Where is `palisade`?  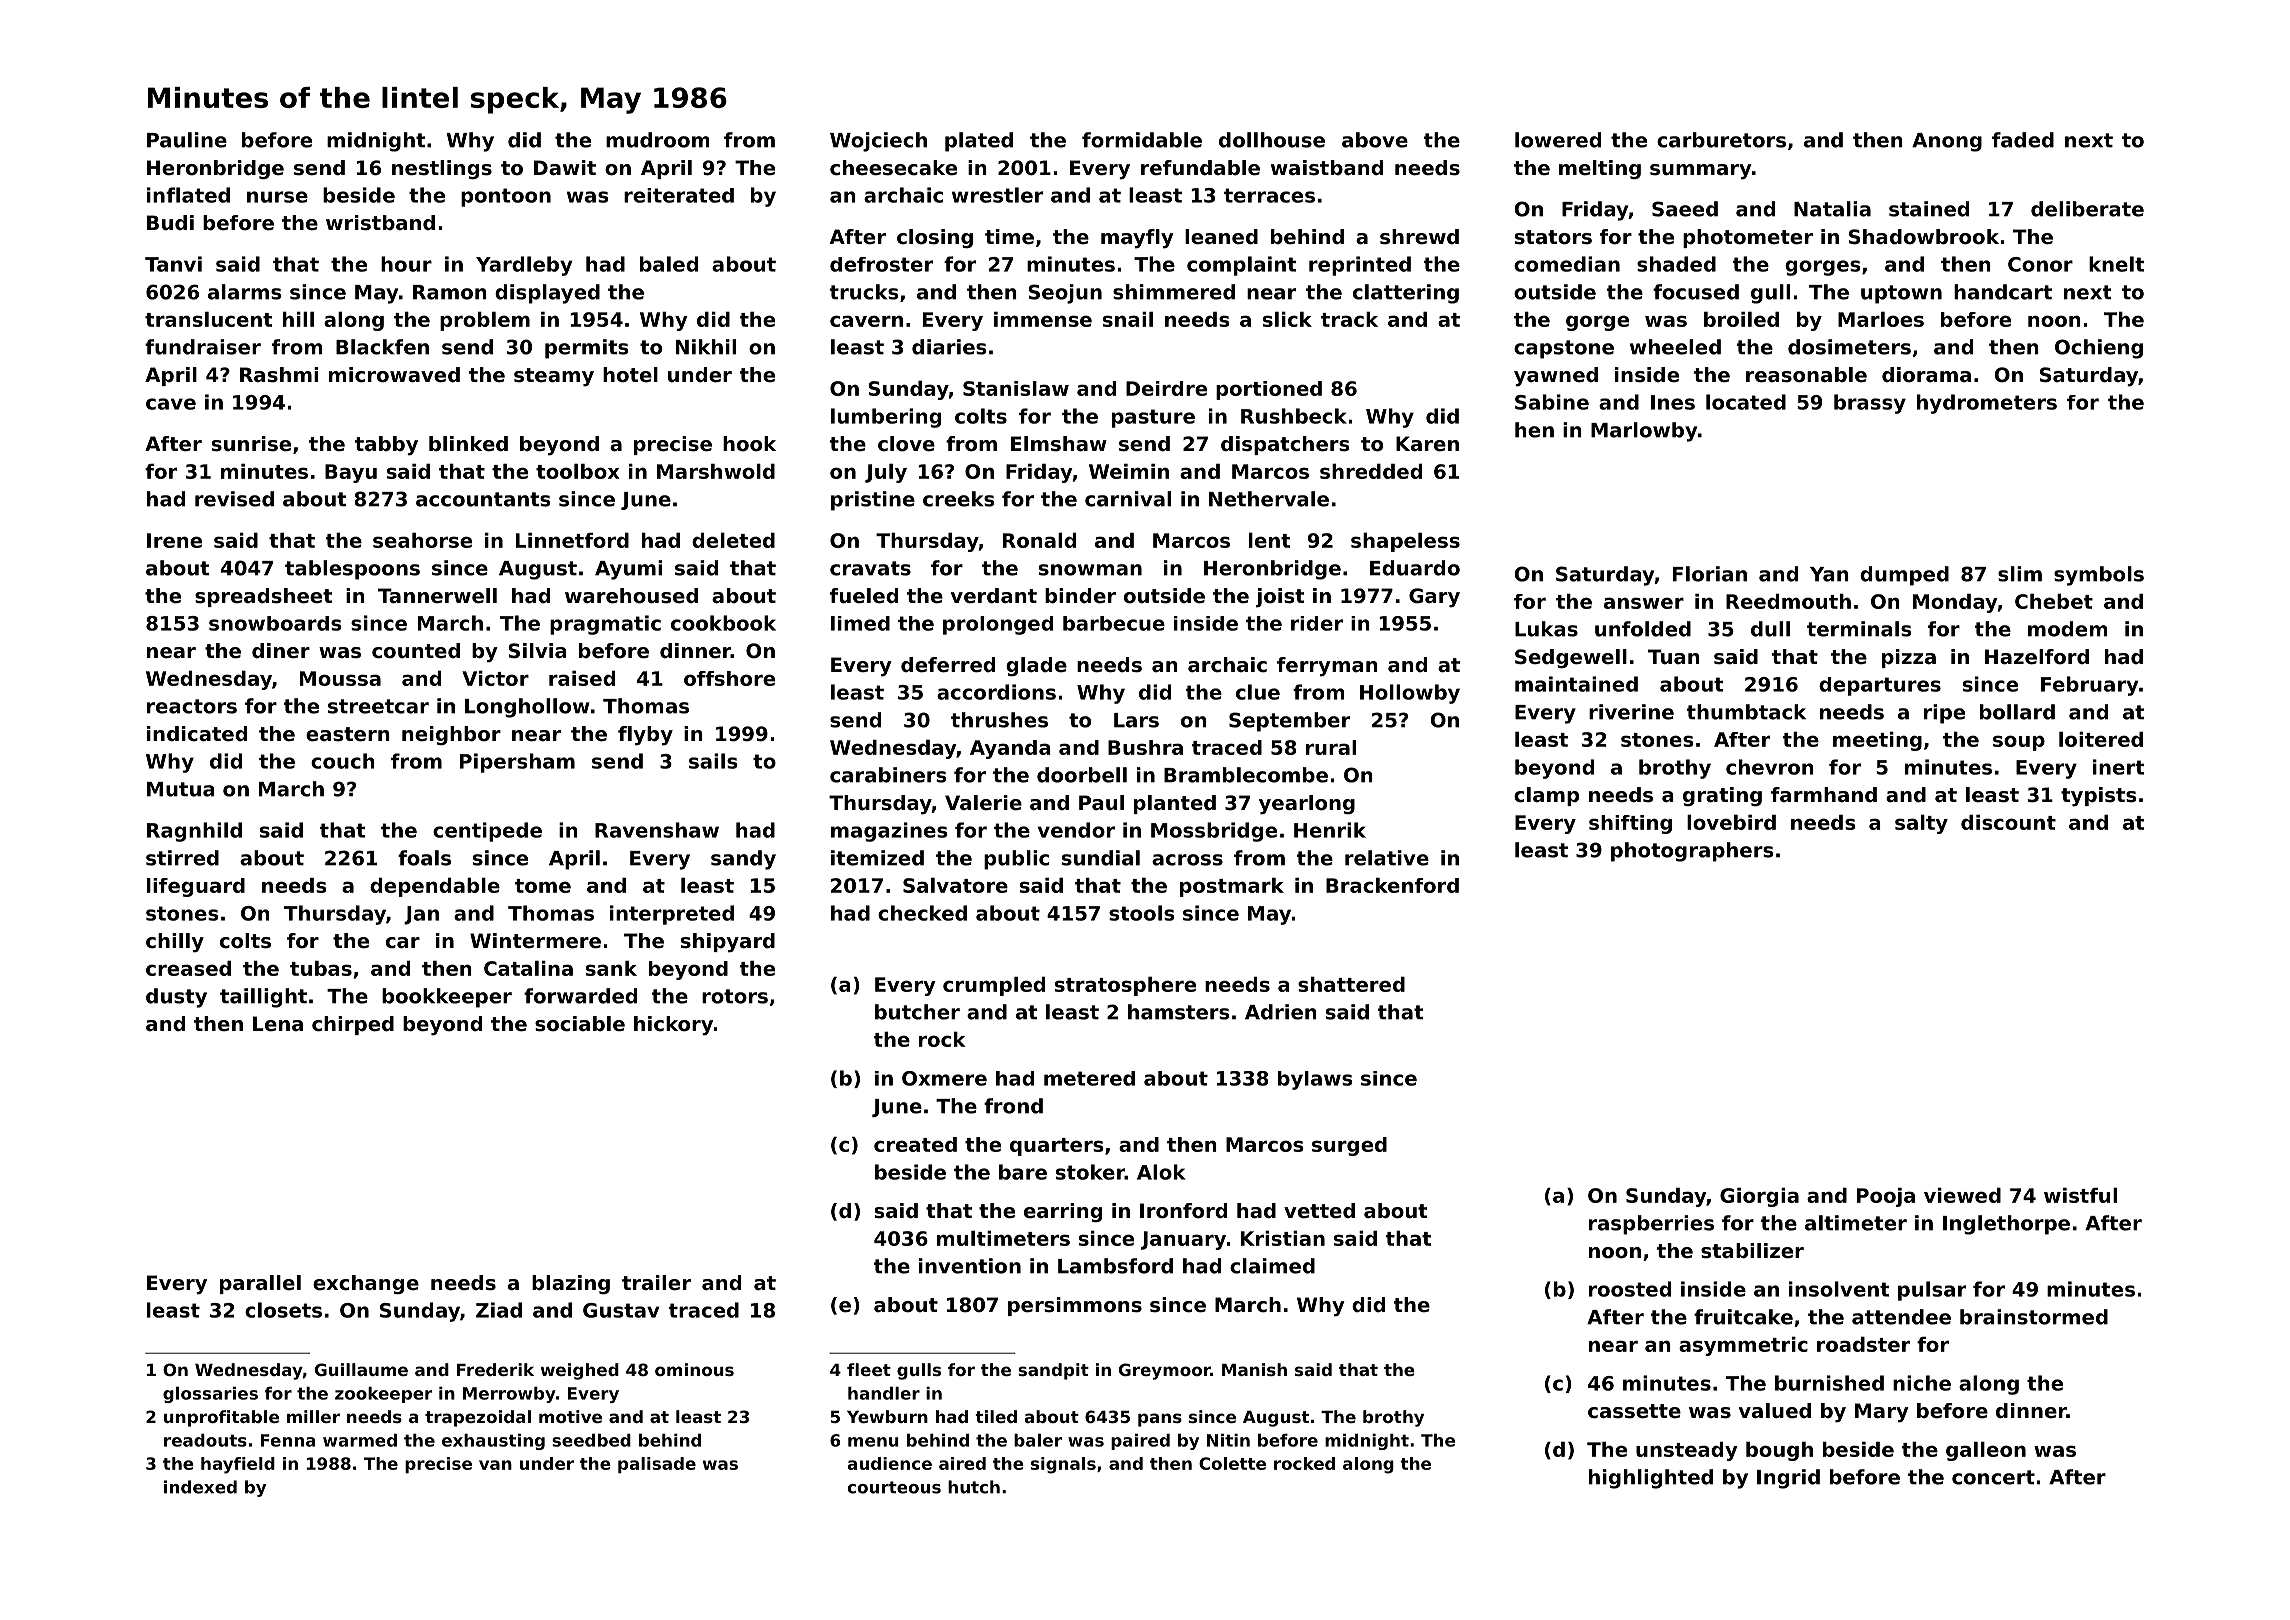 palisade is located at coordinates (657, 1465).
